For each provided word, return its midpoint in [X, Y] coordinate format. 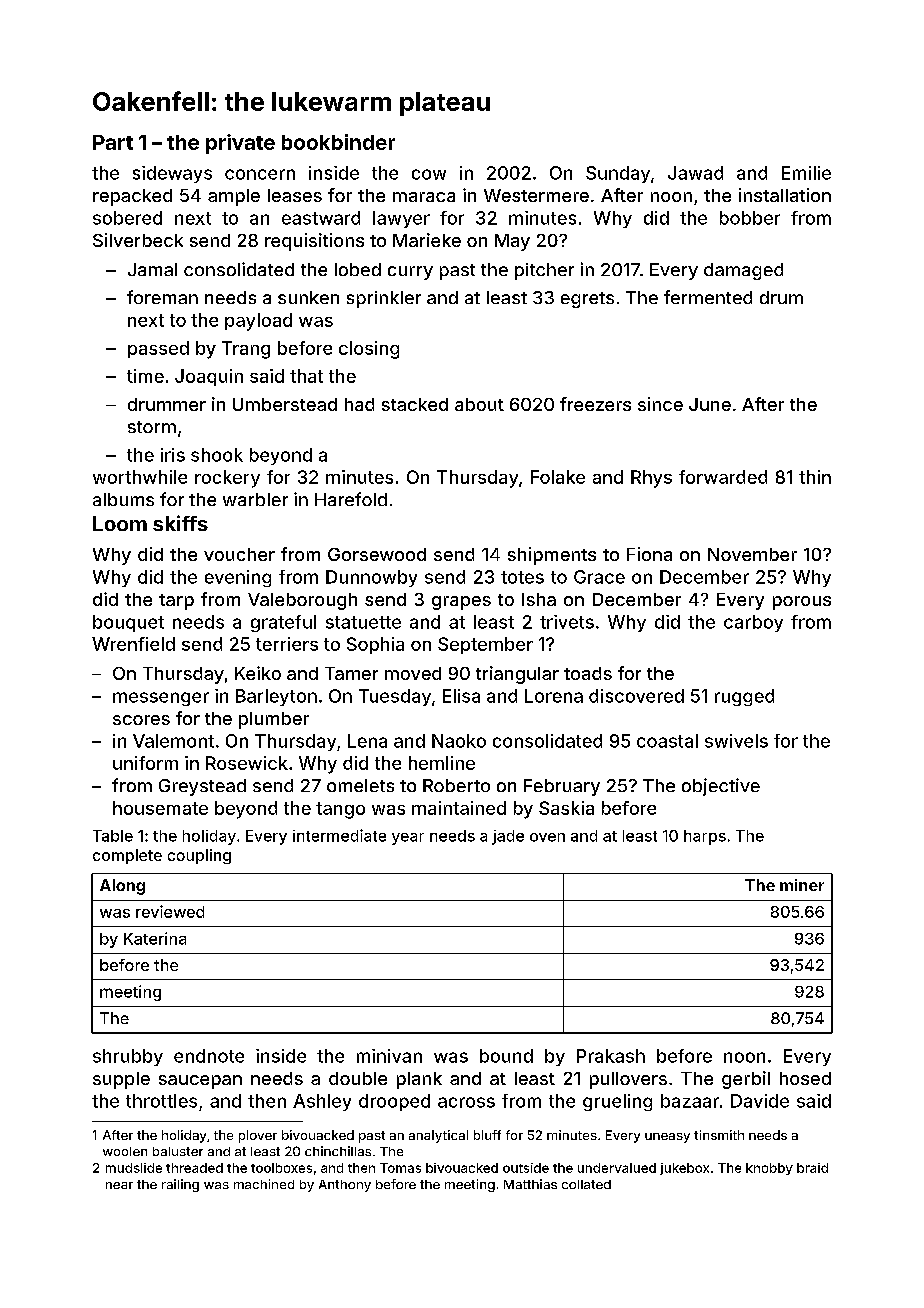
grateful [283, 623]
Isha [539, 599]
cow [429, 174]
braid [812, 1168]
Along [122, 887]
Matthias [530, 1184]
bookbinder [338, 142]
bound [506, 1056]
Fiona [649, 554]
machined [264, 1184]
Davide [760, 1101]
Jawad [695, 173]
